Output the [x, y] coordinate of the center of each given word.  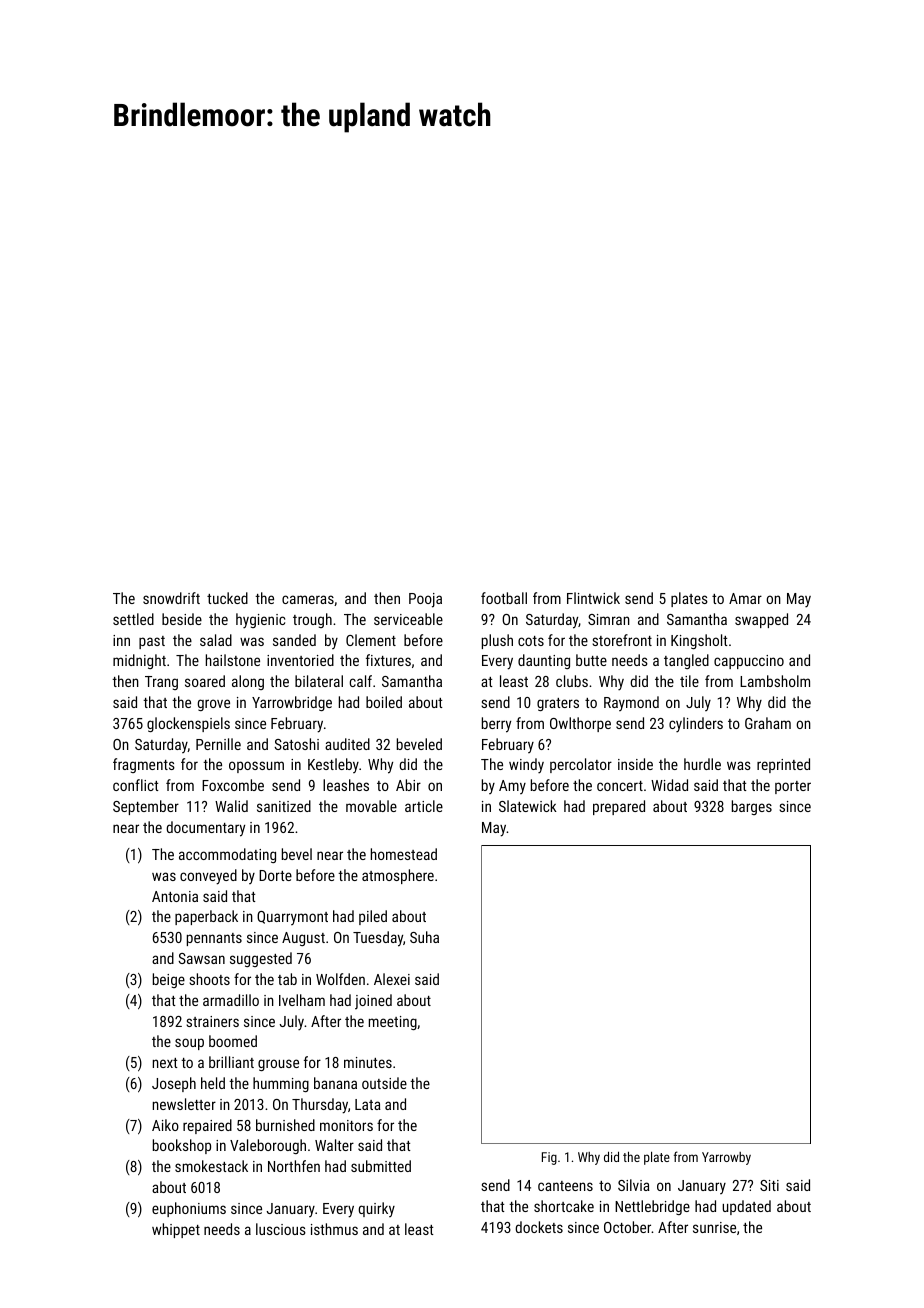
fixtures [388, 660]
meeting [393, 1023]
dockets [539, 1227]
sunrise [714, 1227]
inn [121, 640]
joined [373, 1002]
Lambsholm [775, 681]
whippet [176, 1230]
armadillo [231, 1000]
